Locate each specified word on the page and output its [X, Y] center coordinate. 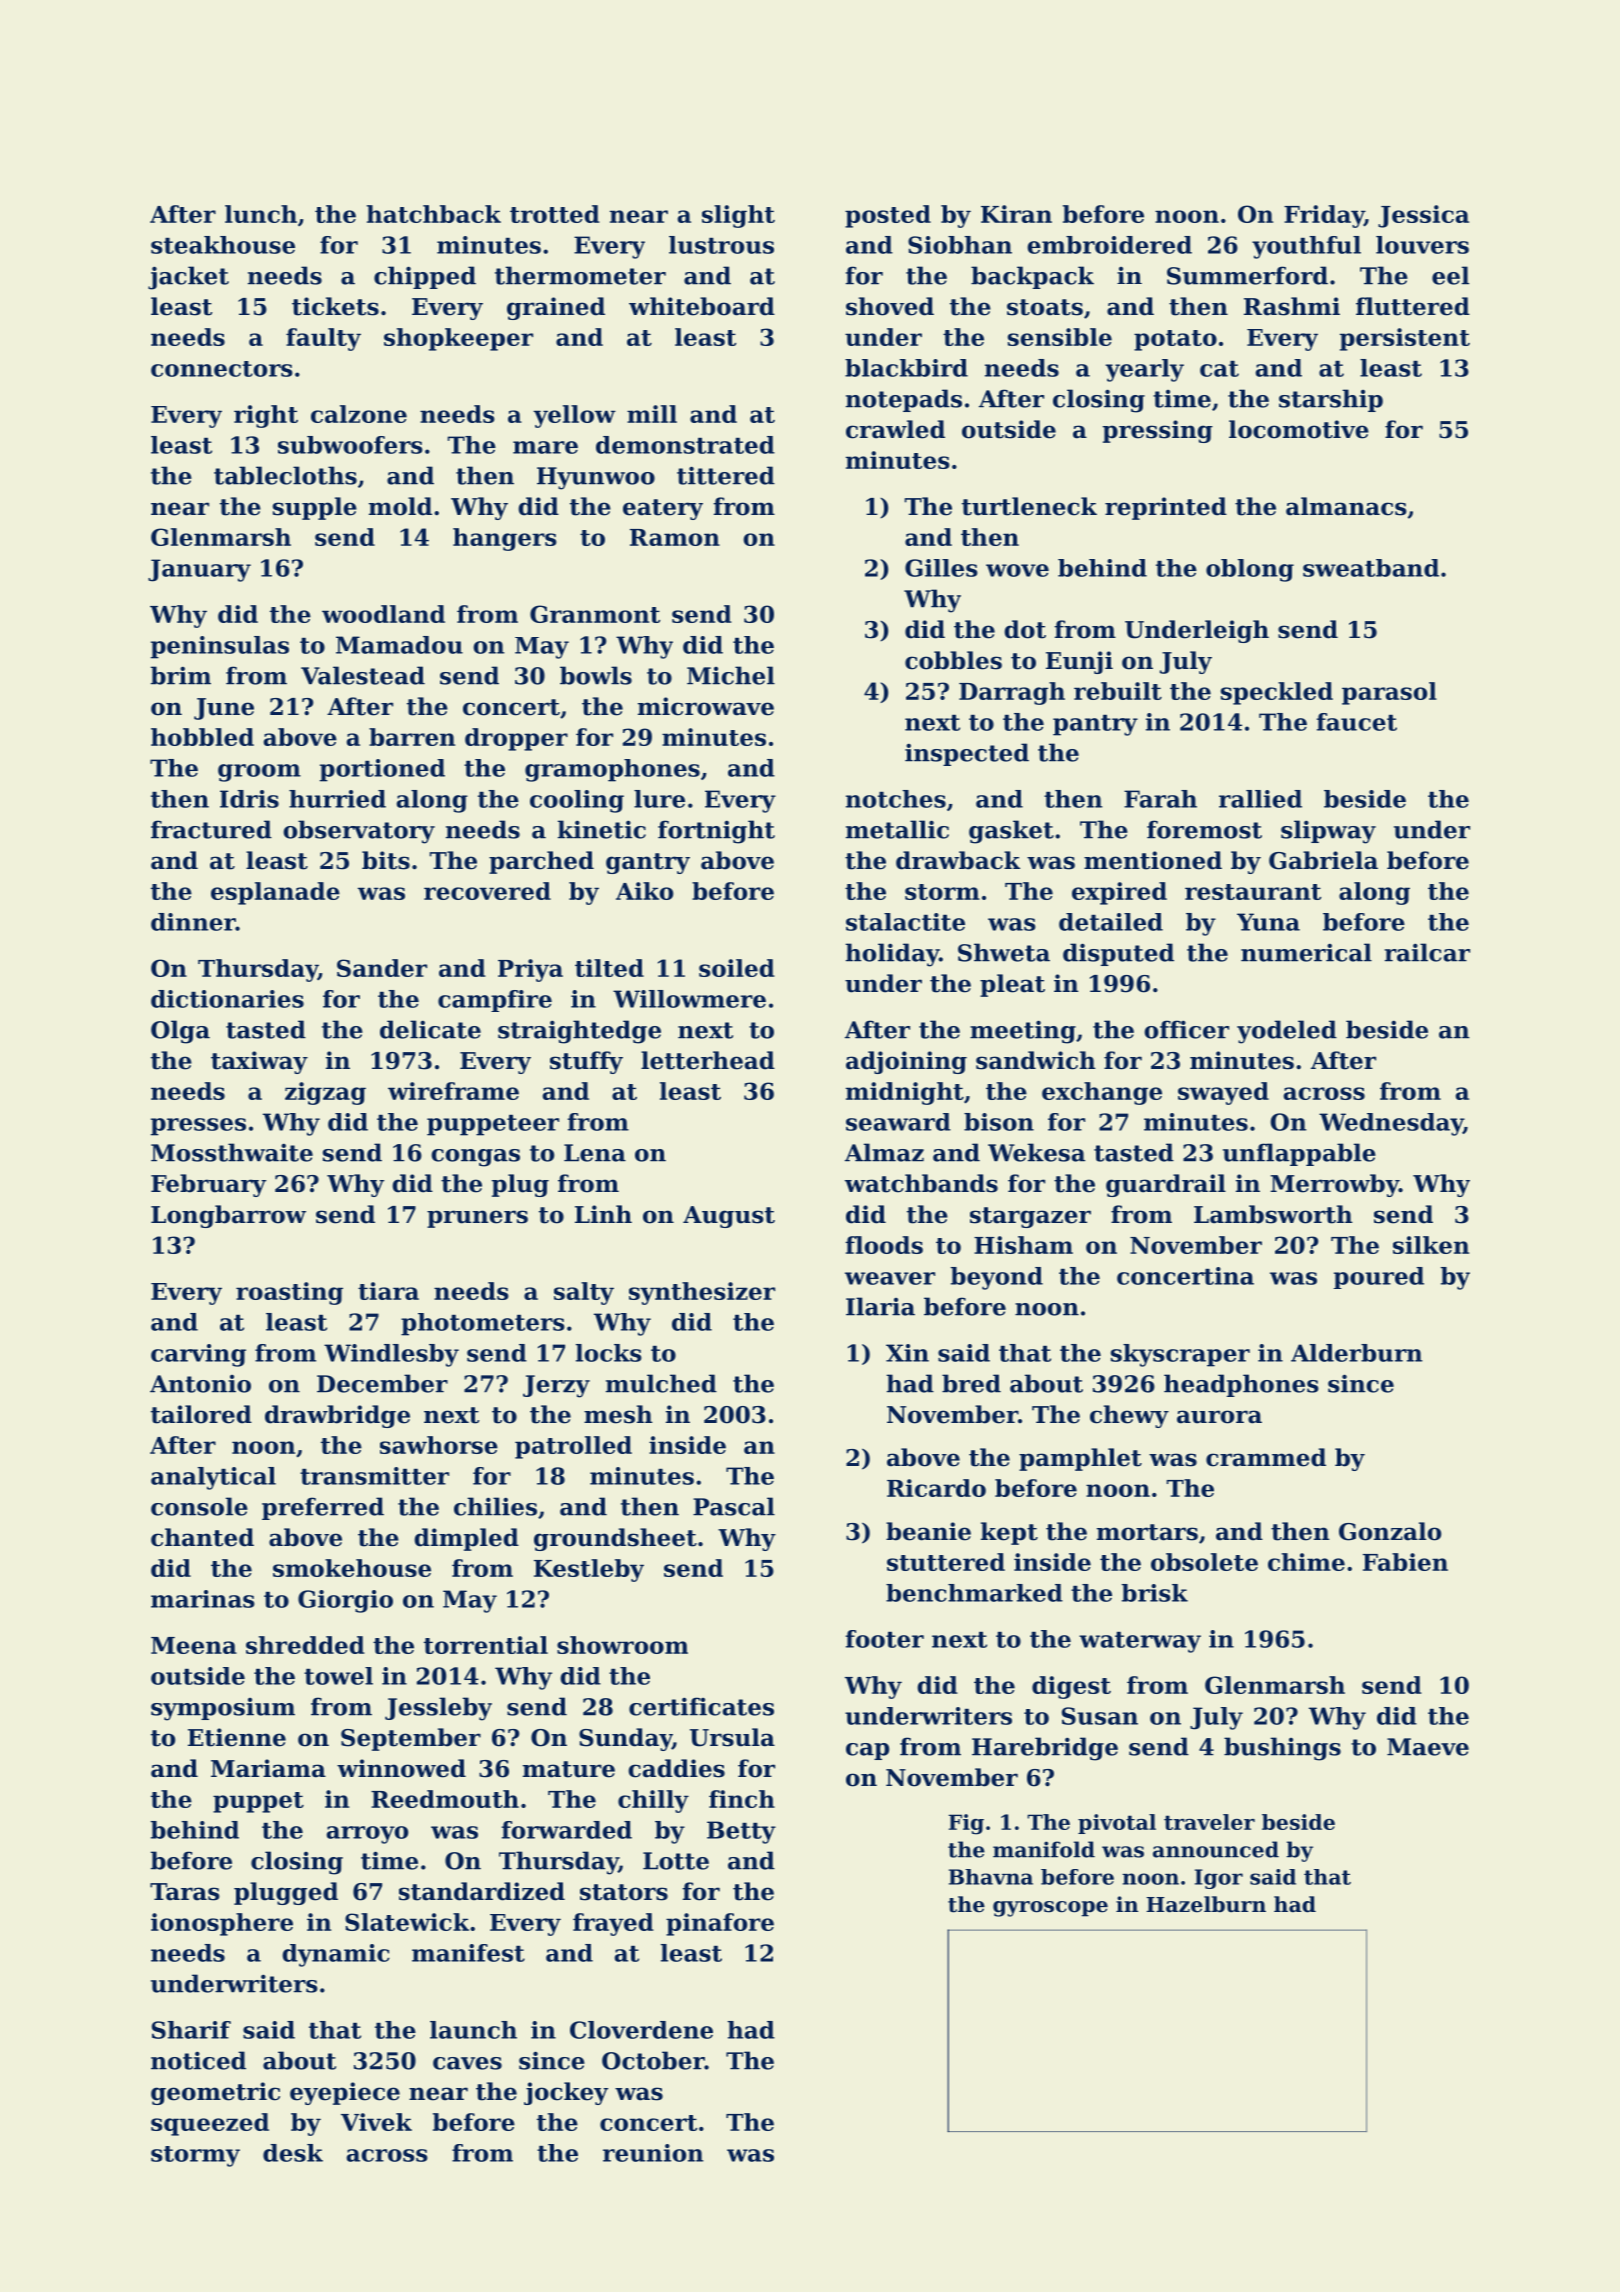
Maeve [1428, 1747]
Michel [731, 675]
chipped [425, 277]
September [411, 1739]
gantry [648, 863]
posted [888, 216]
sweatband [1371, 568]
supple [315, 508]
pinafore [720, 1924]
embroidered [1109, 245]
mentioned [1153, 860]
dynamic [336, 1955]
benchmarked [974, 1593]
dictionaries [227, 999]
